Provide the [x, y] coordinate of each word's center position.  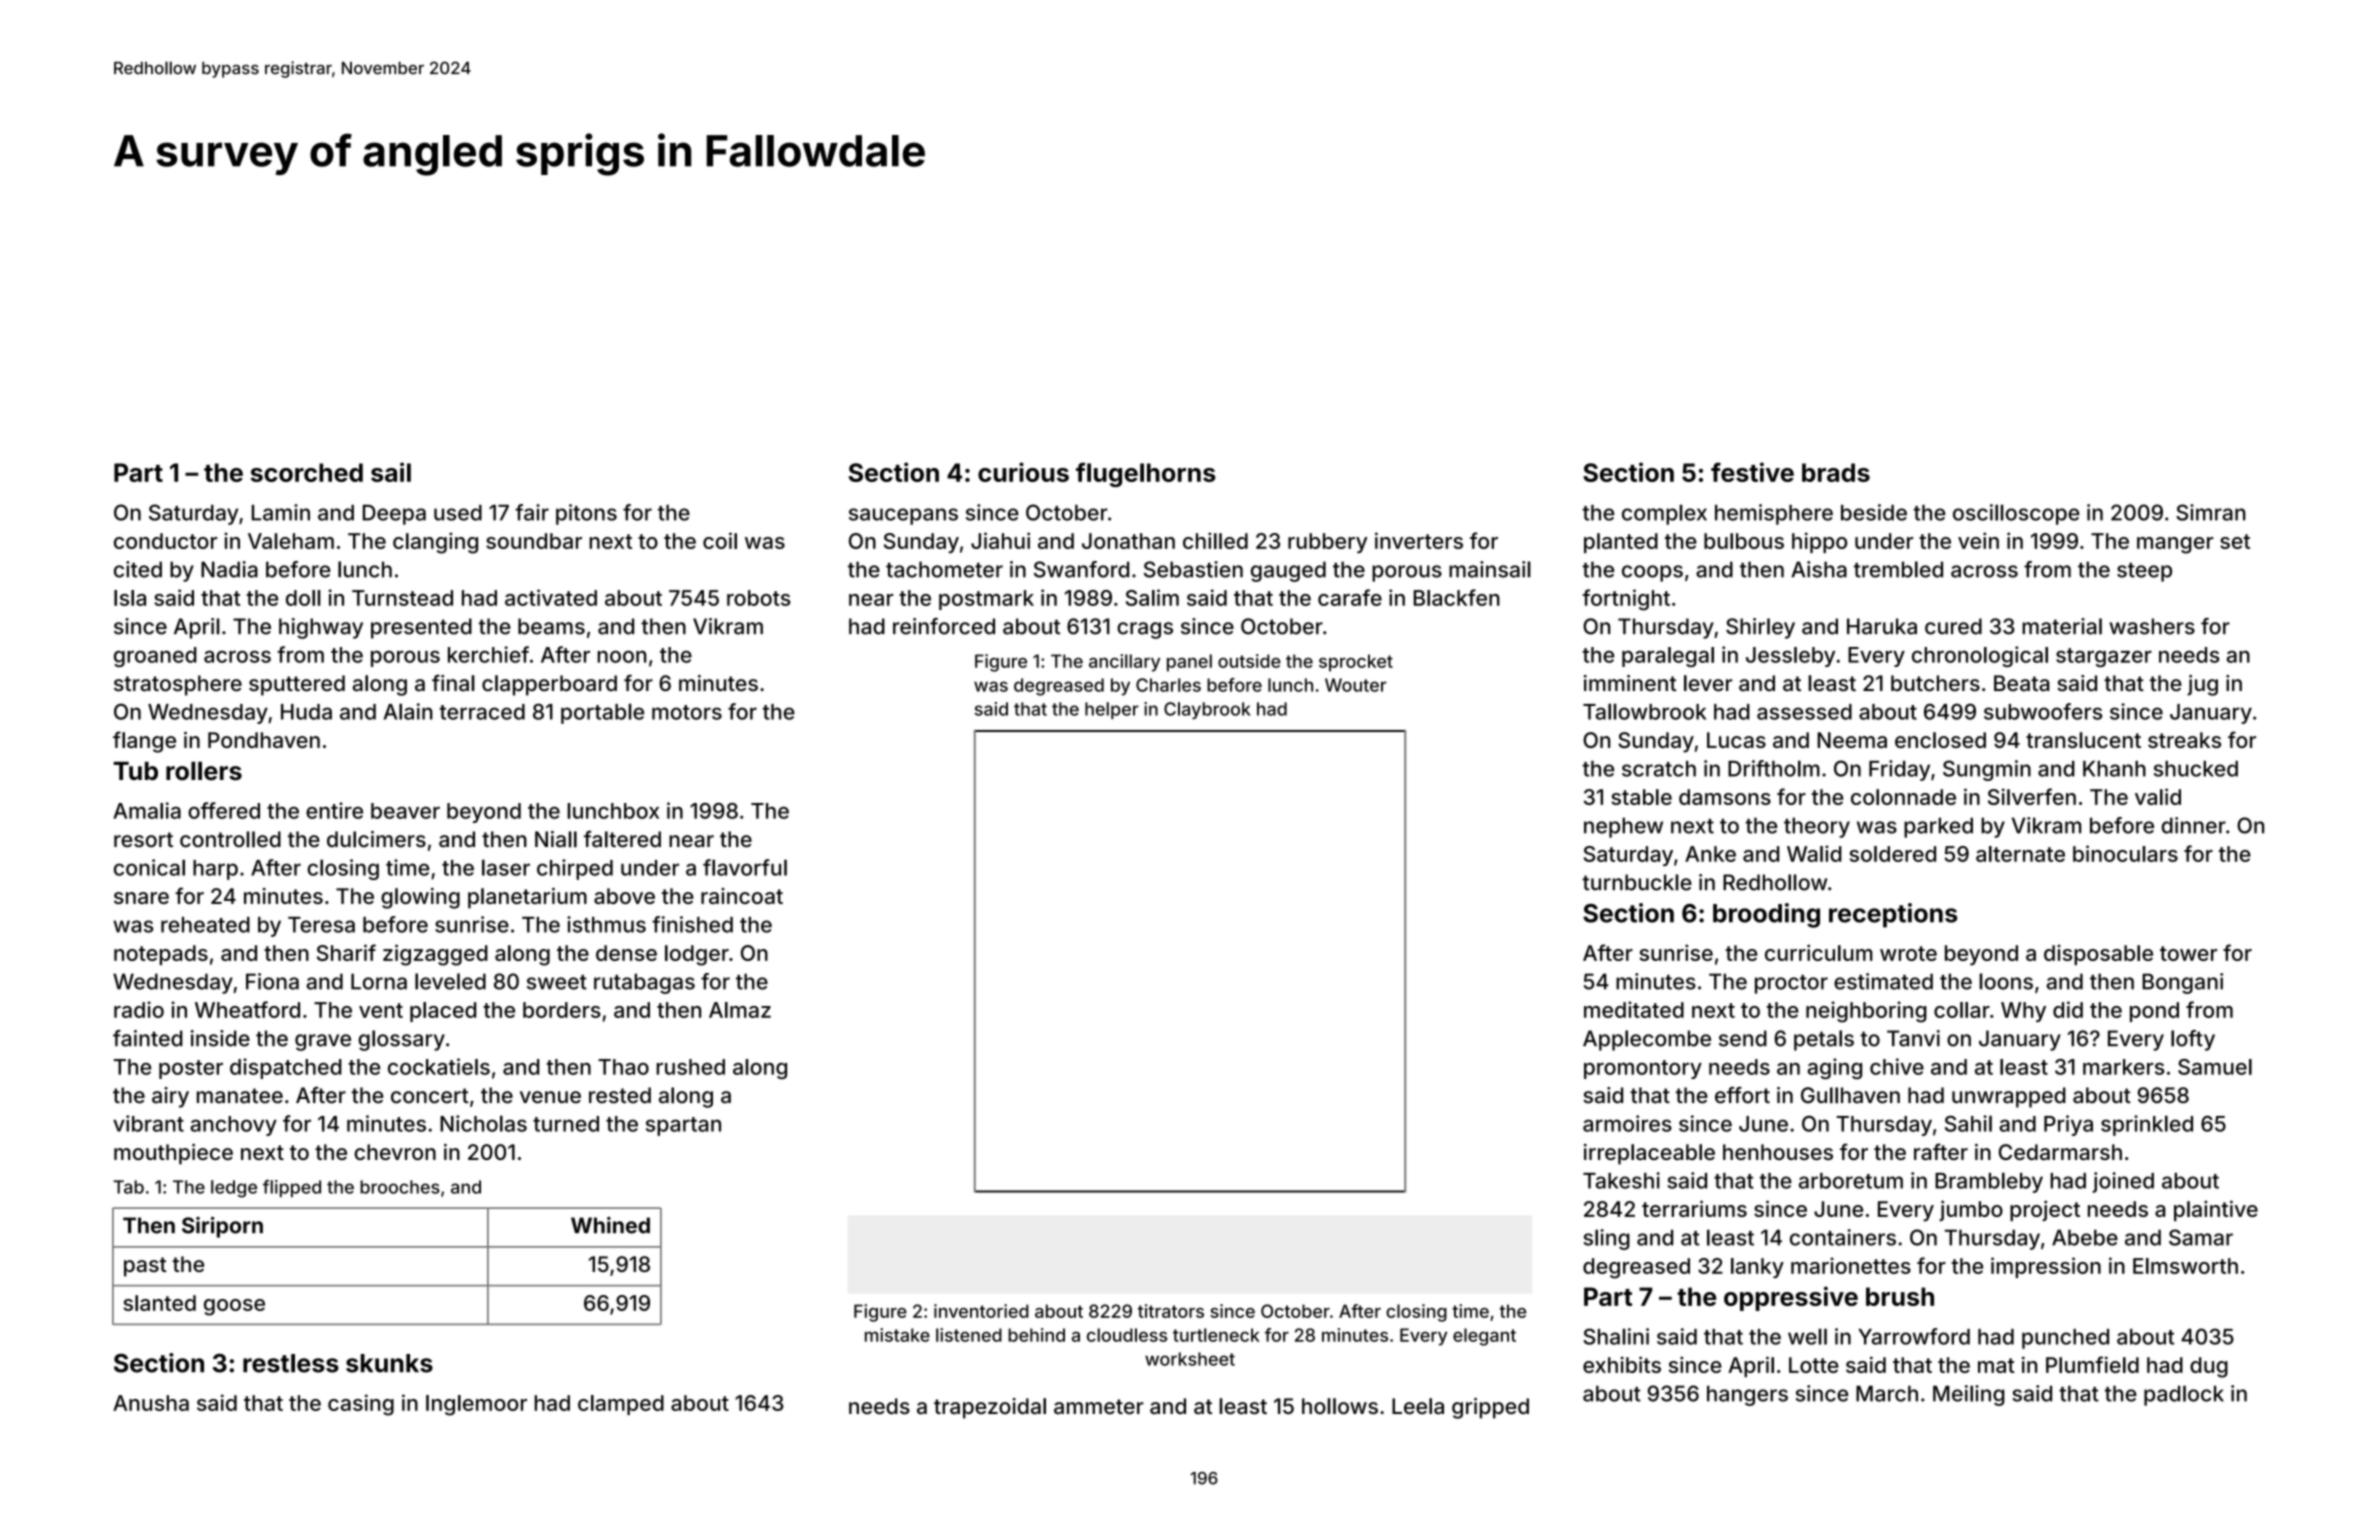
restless [291, 1363]
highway [321, 628]
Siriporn [222, 1227]
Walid [1814, 853]
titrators [1171, 1311]
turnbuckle [1637, 882]
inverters [1419, 540]
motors [687, 712]
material [2062, 626]
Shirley [1760, 628]
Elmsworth [2185, 1266]
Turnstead [402, 598]
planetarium [527, 898]
